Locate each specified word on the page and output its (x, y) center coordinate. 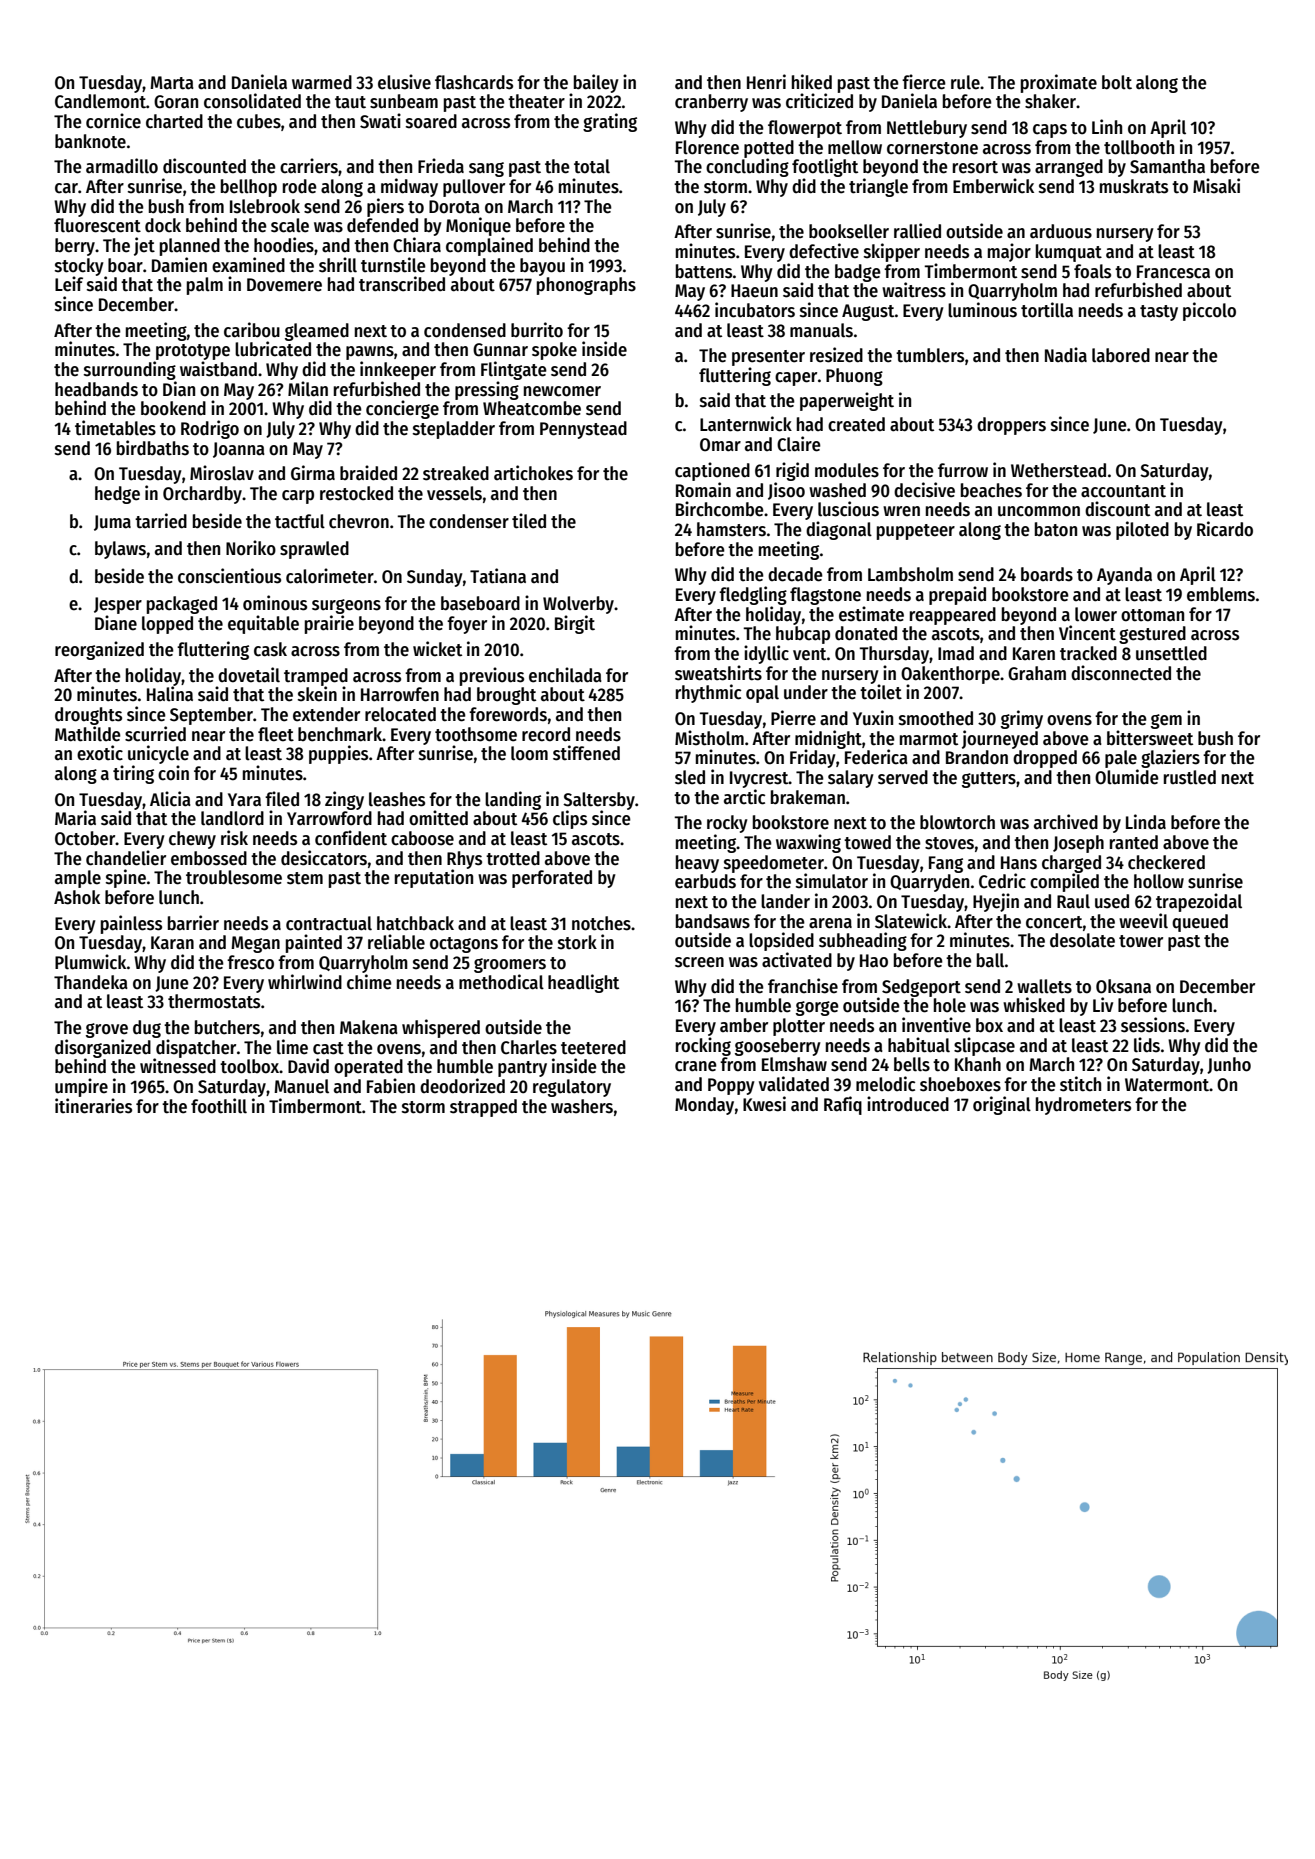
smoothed (936, 718)
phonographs (586, 286)
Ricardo (1225, 529)
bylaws (120, 550)
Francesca (1173, 272)
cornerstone (932, 148)
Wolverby (578, 605)
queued (1200, 923)
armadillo (122, 166)
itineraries (93, 1106)
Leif (69, 284)
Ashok (77, 897)
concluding (747, 167)
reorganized (99, 650)
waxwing (808, 843)
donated (866, 633)
